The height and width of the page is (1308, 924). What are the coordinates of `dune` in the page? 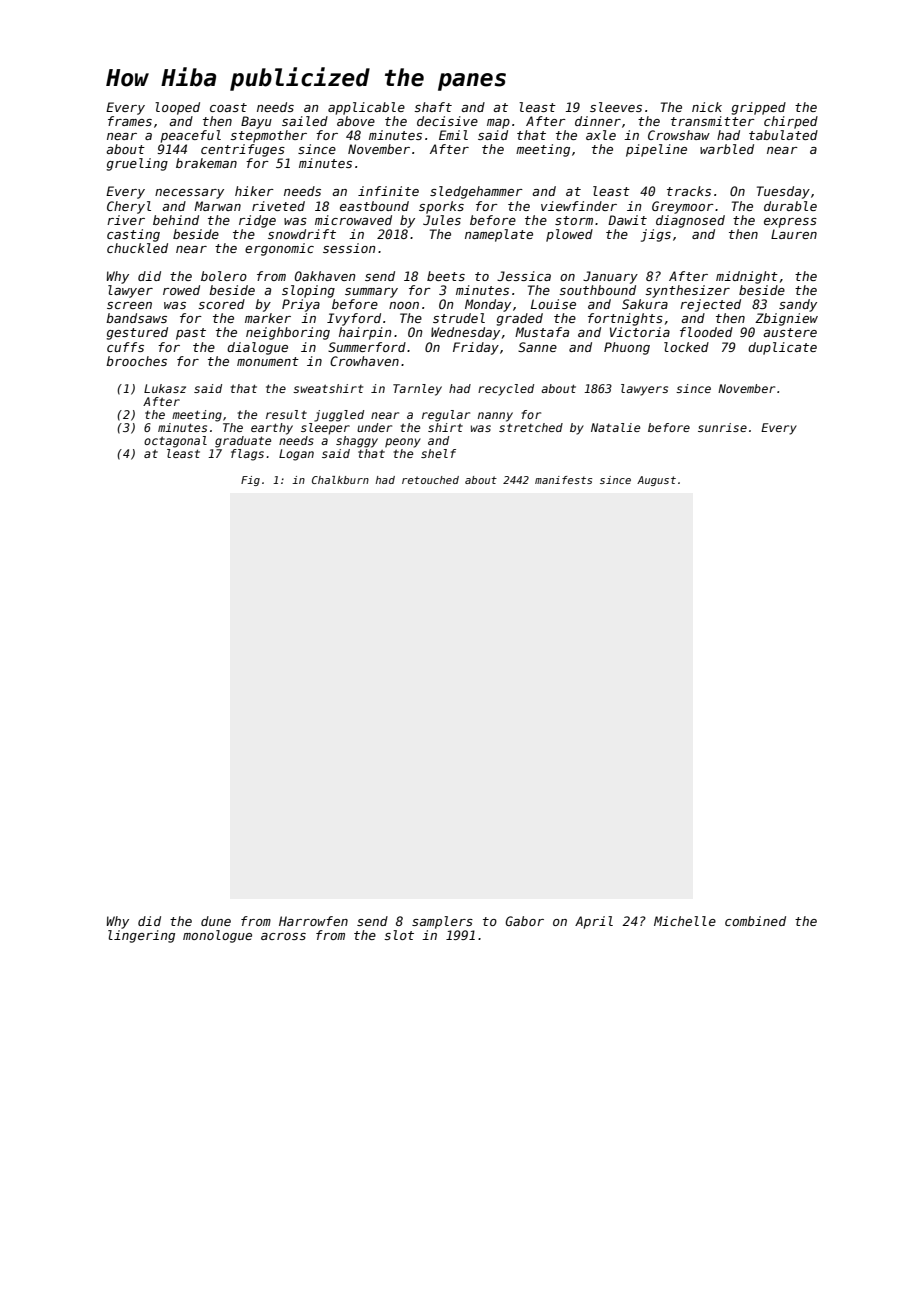 It's located at (216, 921).
